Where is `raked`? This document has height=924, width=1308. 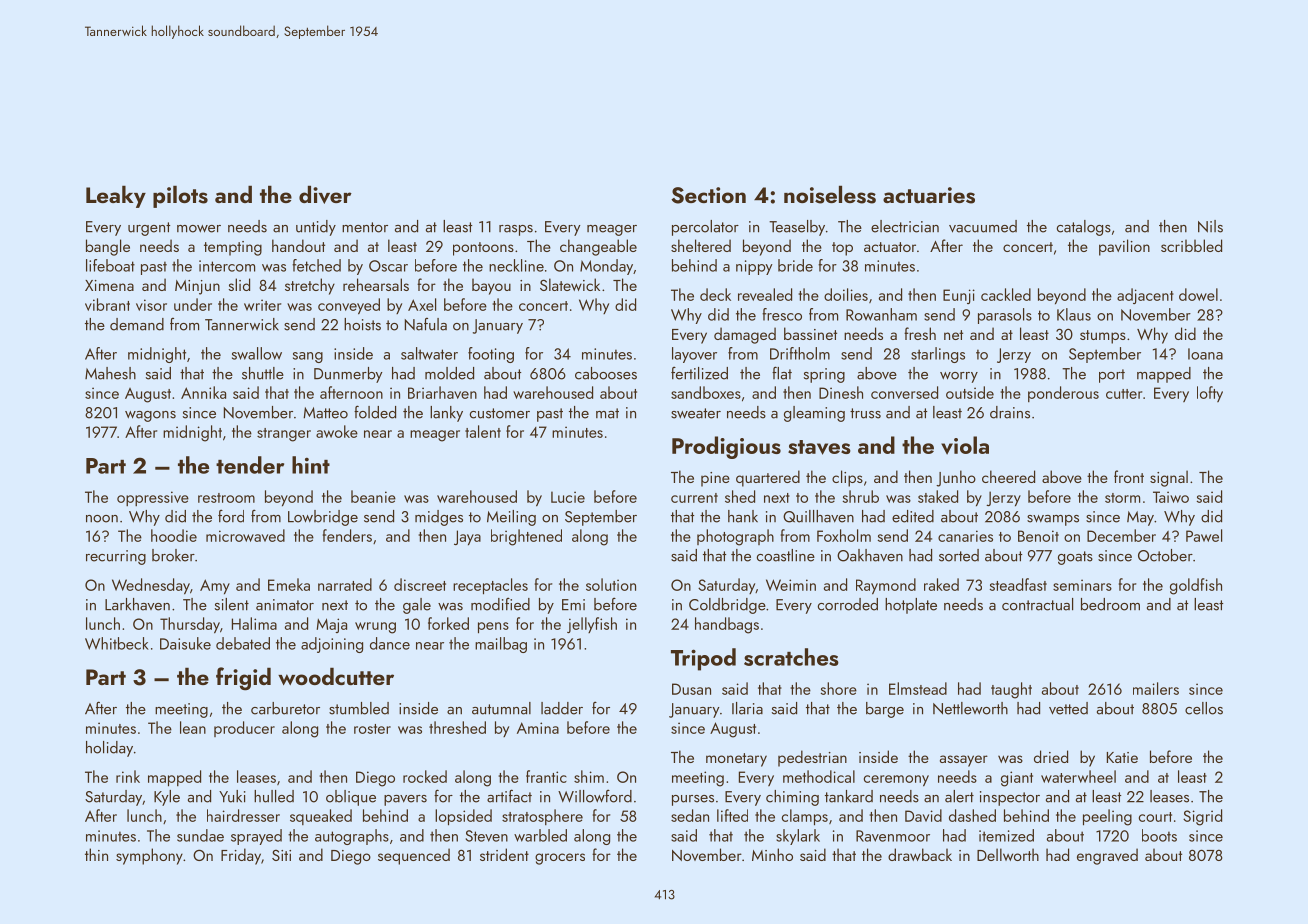 raked is located at coordinates (941, 584).
